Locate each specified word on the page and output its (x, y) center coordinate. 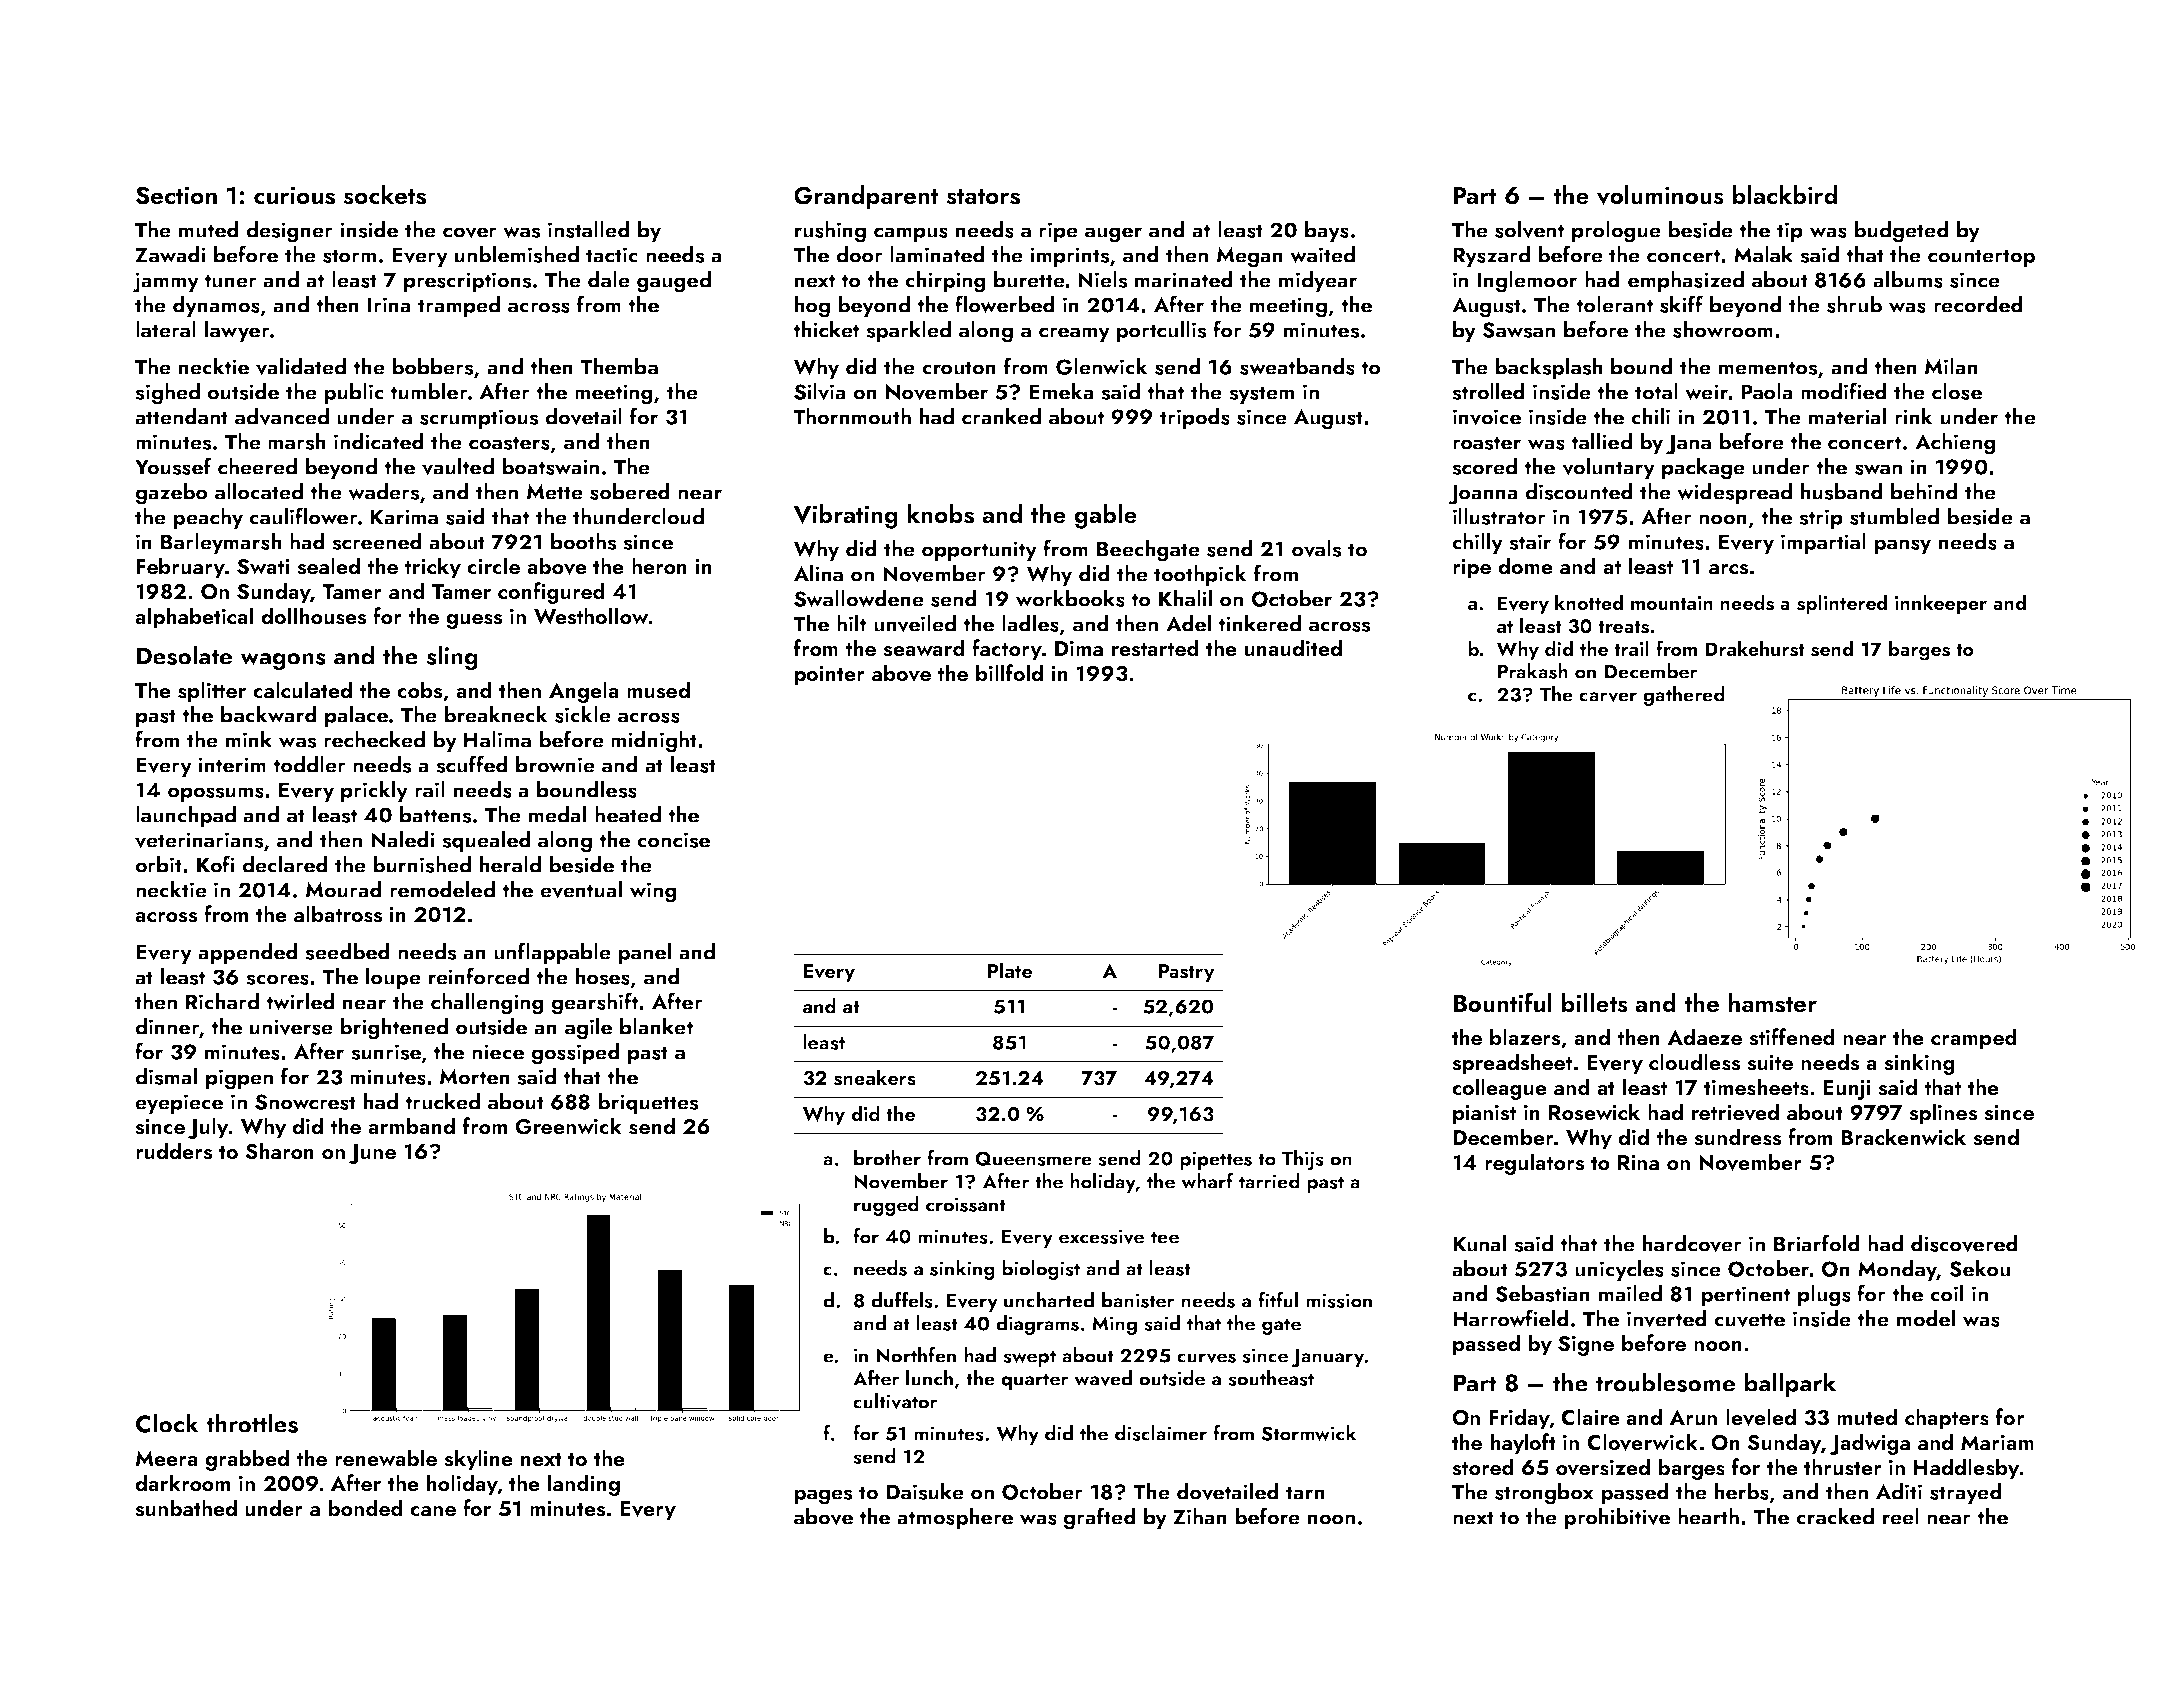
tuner (230, 281)
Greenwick (568, 1126)
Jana (1688, 444)
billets (1595, 1003)
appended (248, 953)
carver (1608, 697)
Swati (263, 566)
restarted (1155, 648)
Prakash (1533, 671)
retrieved (1735, 1112)
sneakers (875, 1077)
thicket (826, 329)
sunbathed (186, 1508)
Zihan (1200, 1516)
